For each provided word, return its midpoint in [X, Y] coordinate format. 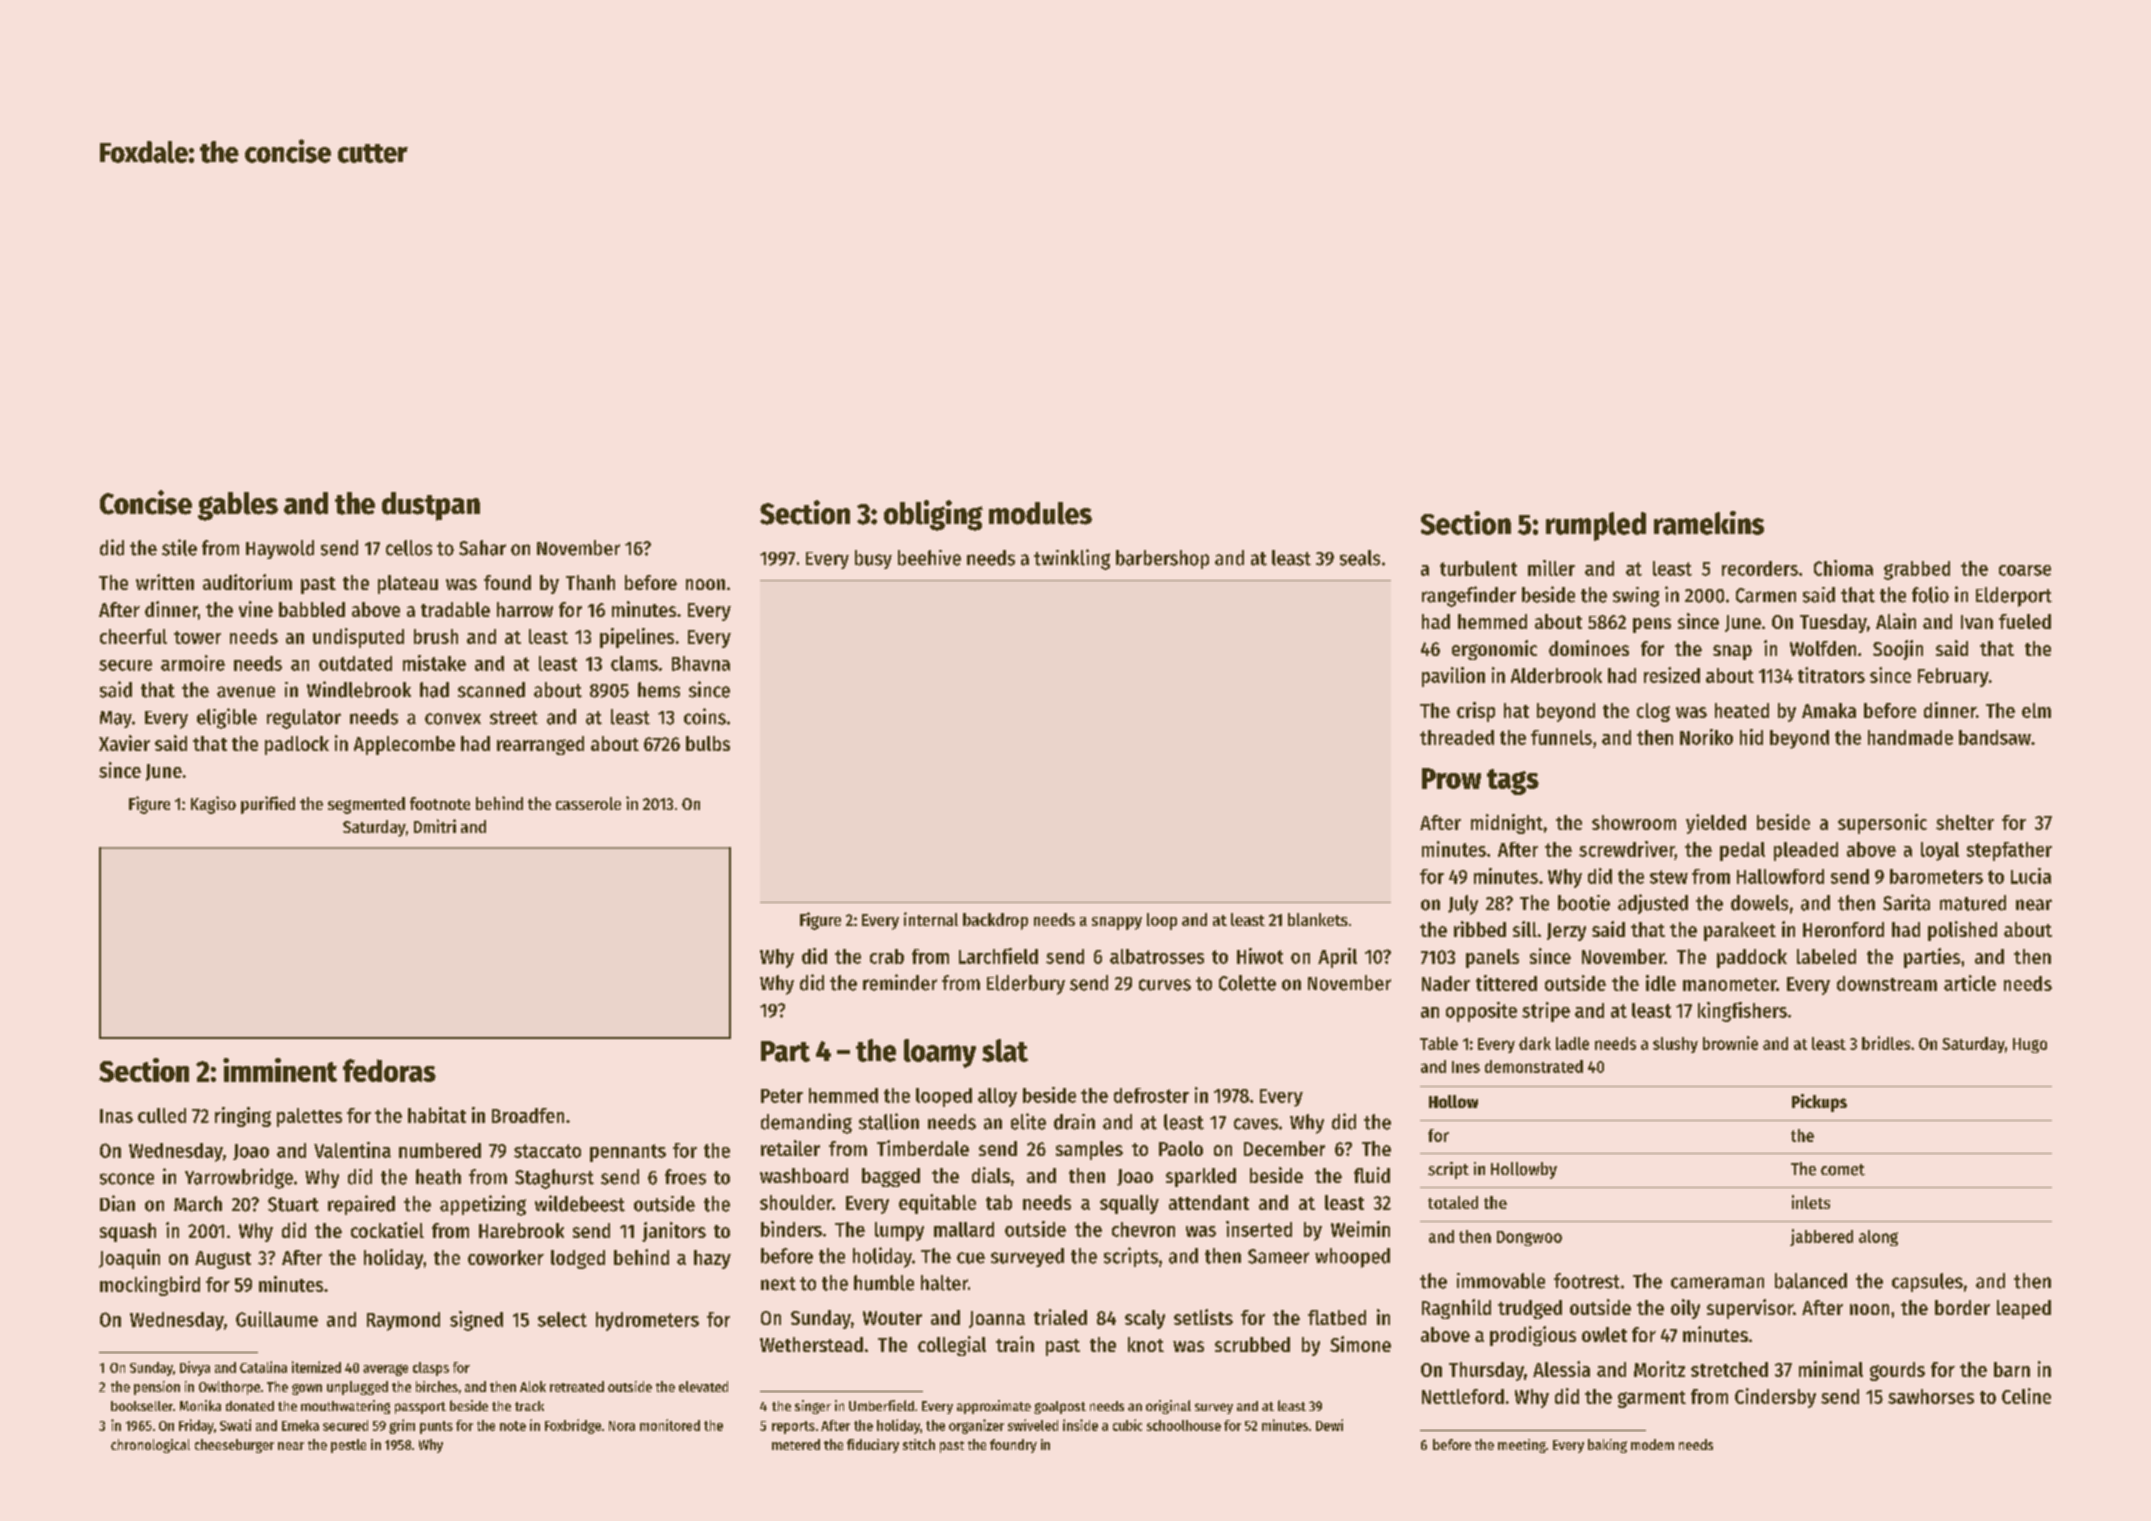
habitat [437, 1115]
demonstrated [1534, 1066]
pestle [348, 1446]
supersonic [1882, 824]
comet [1843, 1170]
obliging [933, 515]
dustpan [431, 506]
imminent [280, 1070]
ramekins [1709, 523]
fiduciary [873, 1446]
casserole [588, 803]
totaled [1453, 1202]
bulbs [708, 743]
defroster [1151, 1095]
